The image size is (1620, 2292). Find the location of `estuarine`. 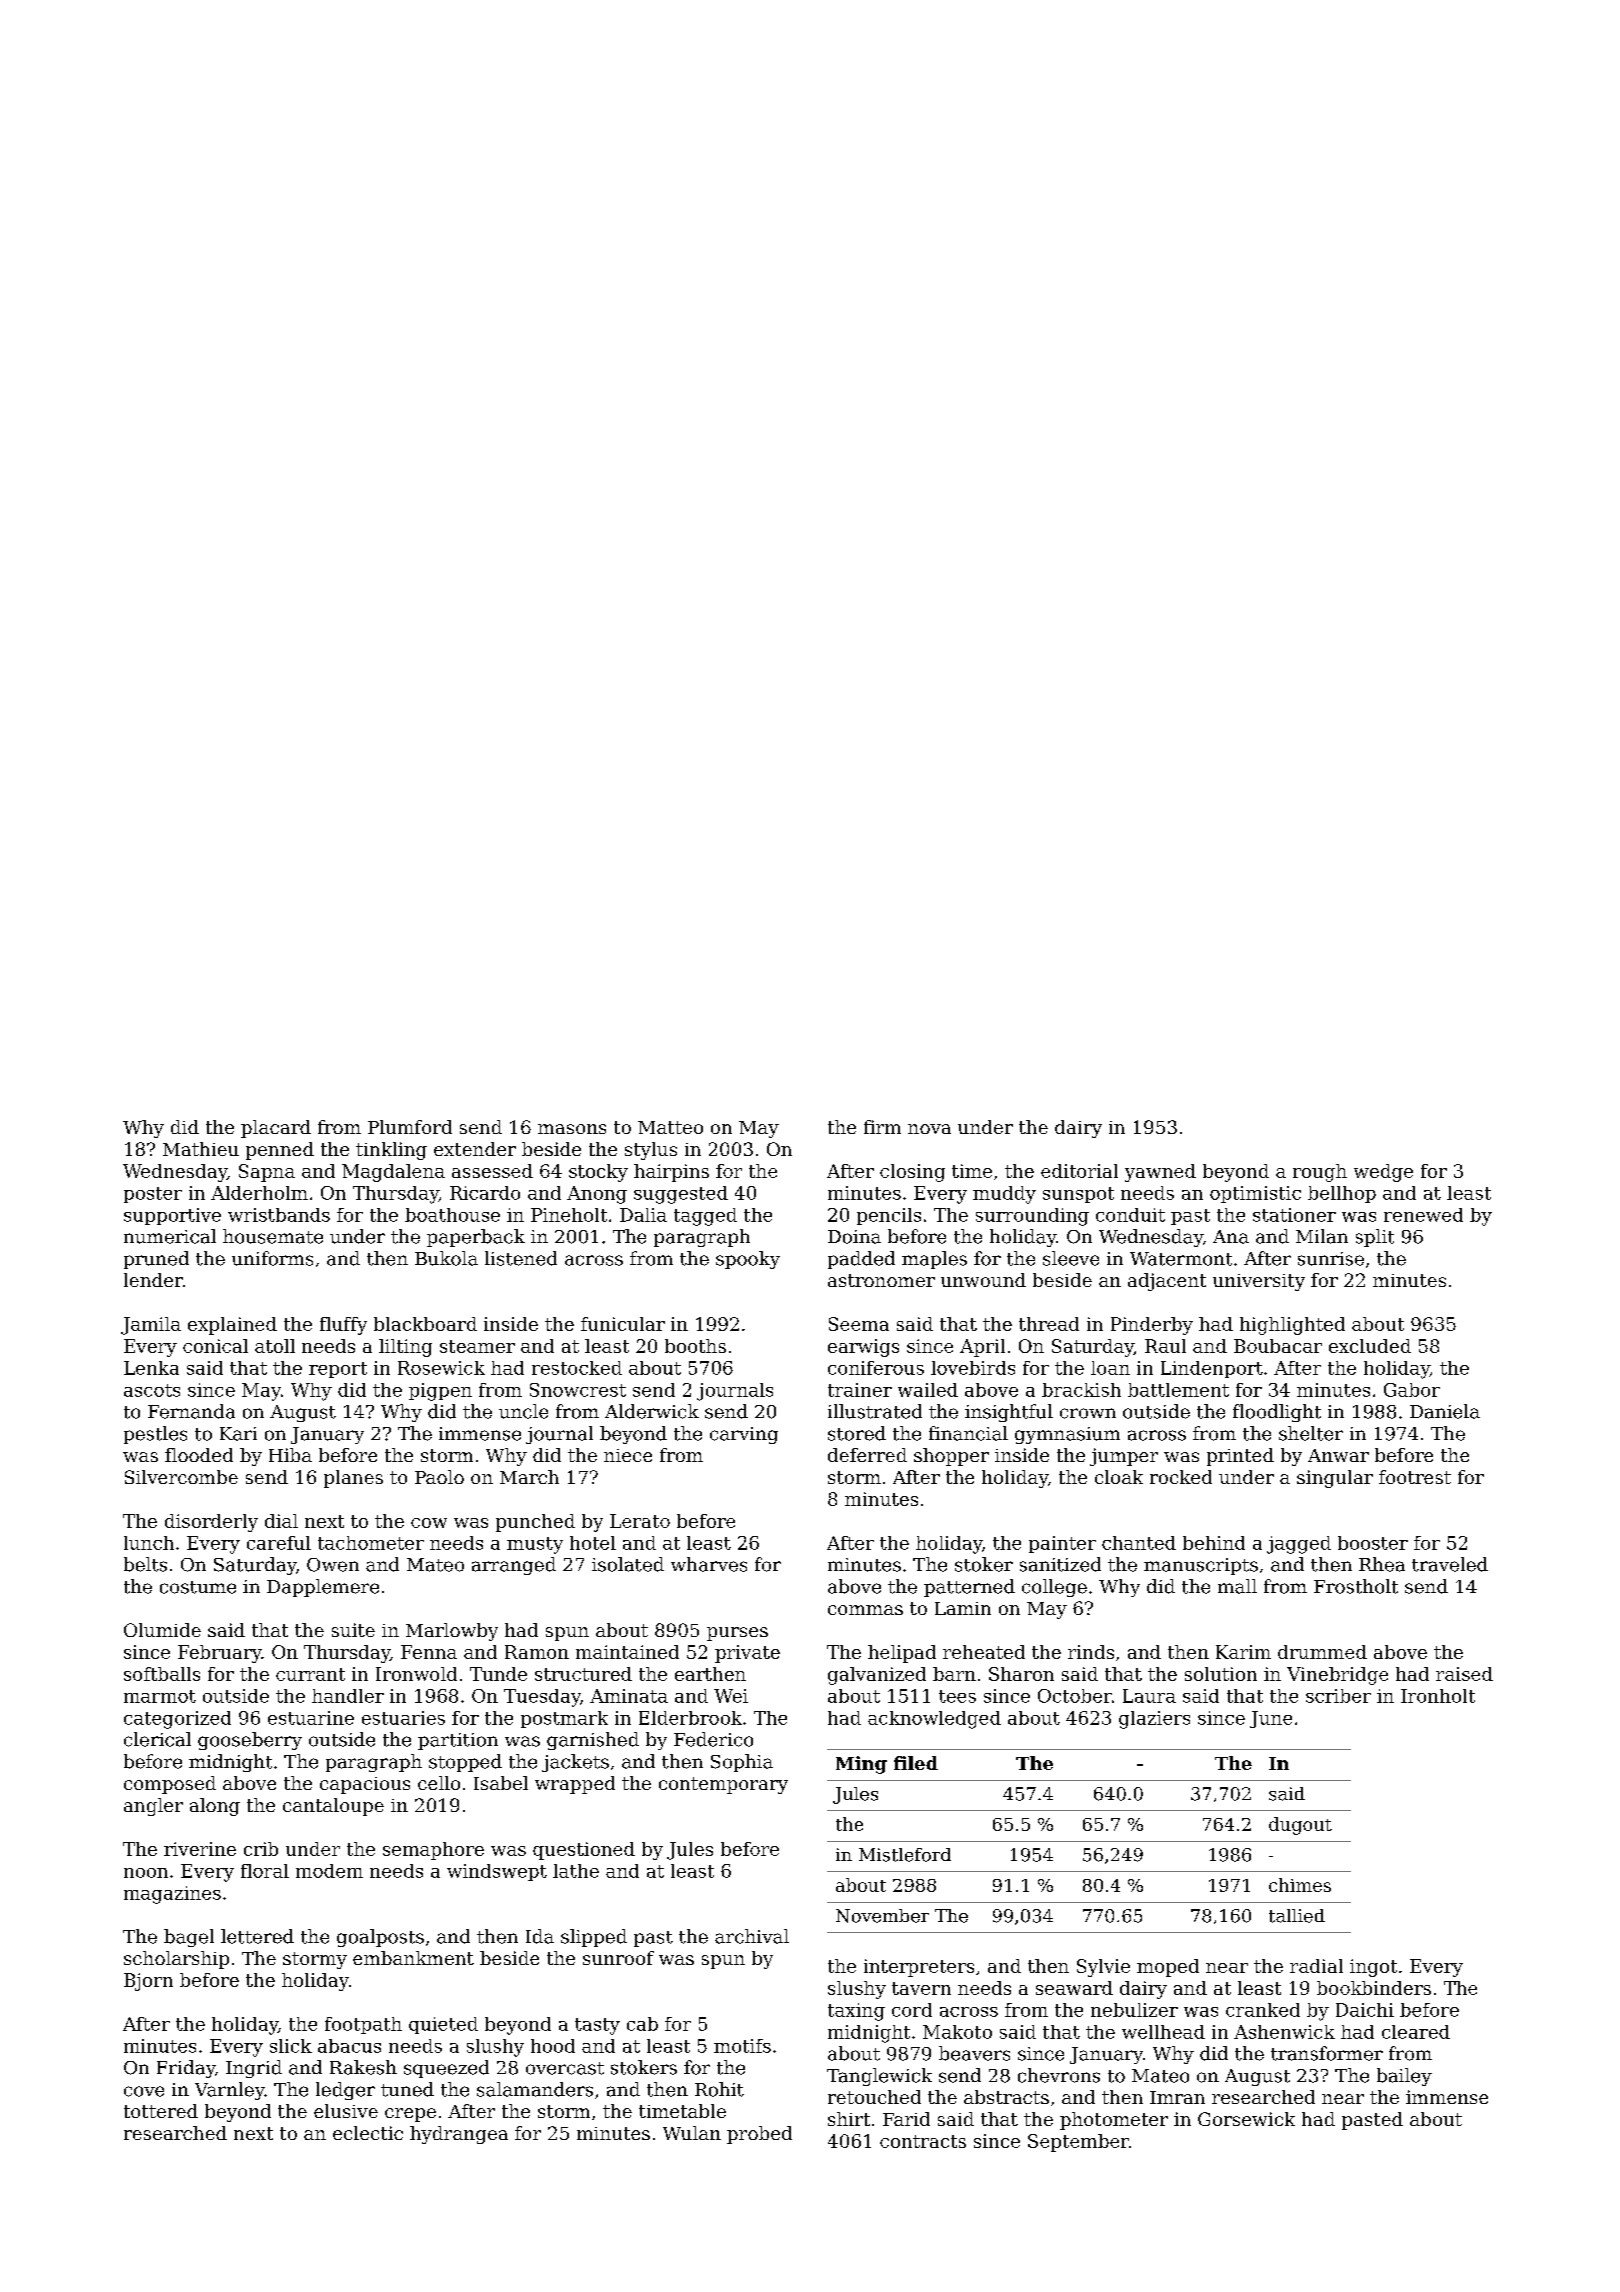

estuarine is located at coordinates (311, 1718).
